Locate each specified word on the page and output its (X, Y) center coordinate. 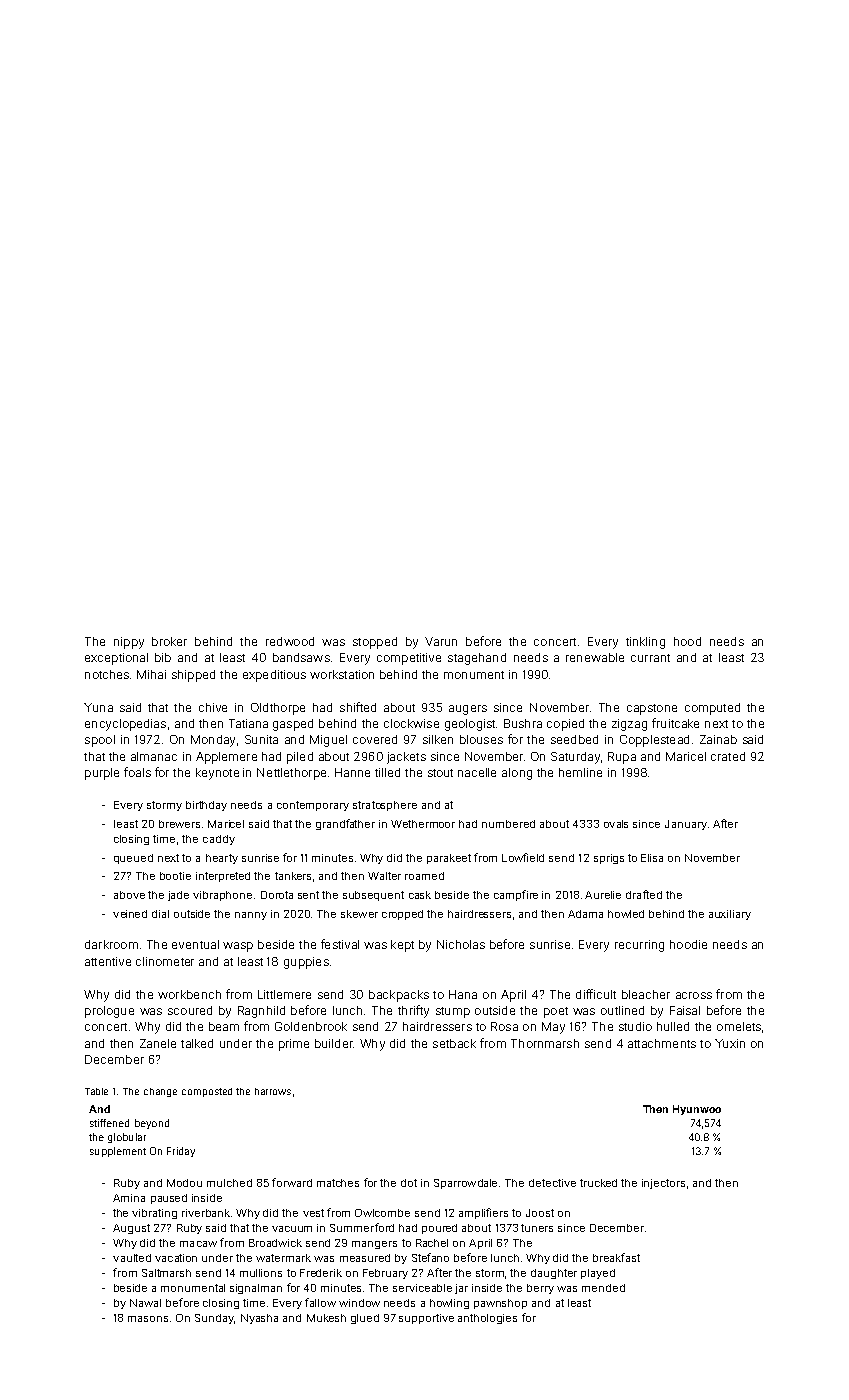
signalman (256, 1289)
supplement (118, 1152)
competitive (409, 659)
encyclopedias (125, 725)
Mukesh (326, 1318)
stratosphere (385, 806)
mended (603, 1288)
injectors (663, 1184)
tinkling (645, 643)
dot (409, 1183)
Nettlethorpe (291, 774)
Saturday (575, 758)
